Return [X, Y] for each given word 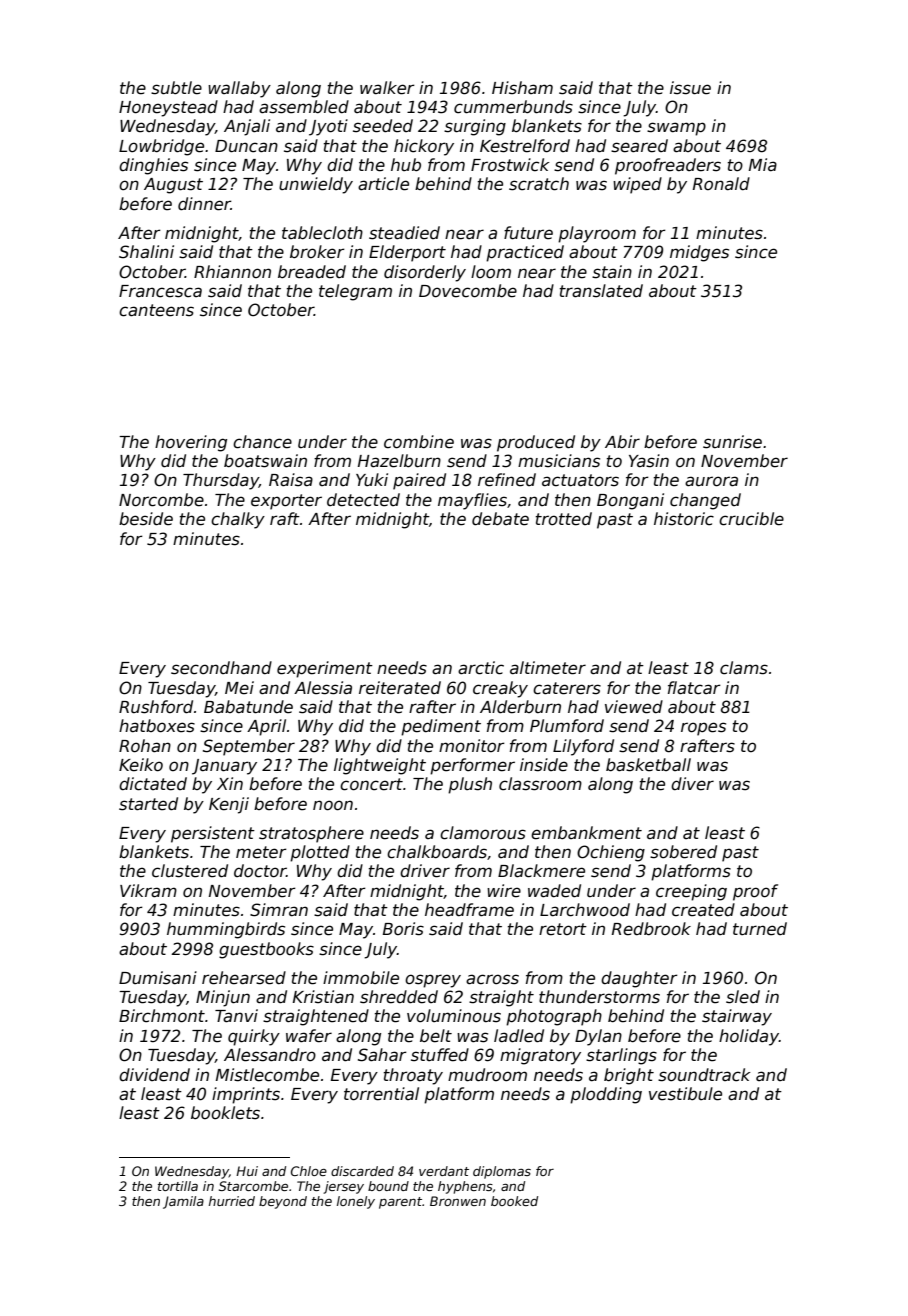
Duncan [246, 146]
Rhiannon [232, 272]
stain [612, 272]
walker [387, 88]
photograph [554, 1017]
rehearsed [244, 978]
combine [419, 442]
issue [690, 88]
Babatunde [248, 707]
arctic [481, 668]
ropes [703, 729]
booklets [225, 1113]
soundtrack [704, 1075]
